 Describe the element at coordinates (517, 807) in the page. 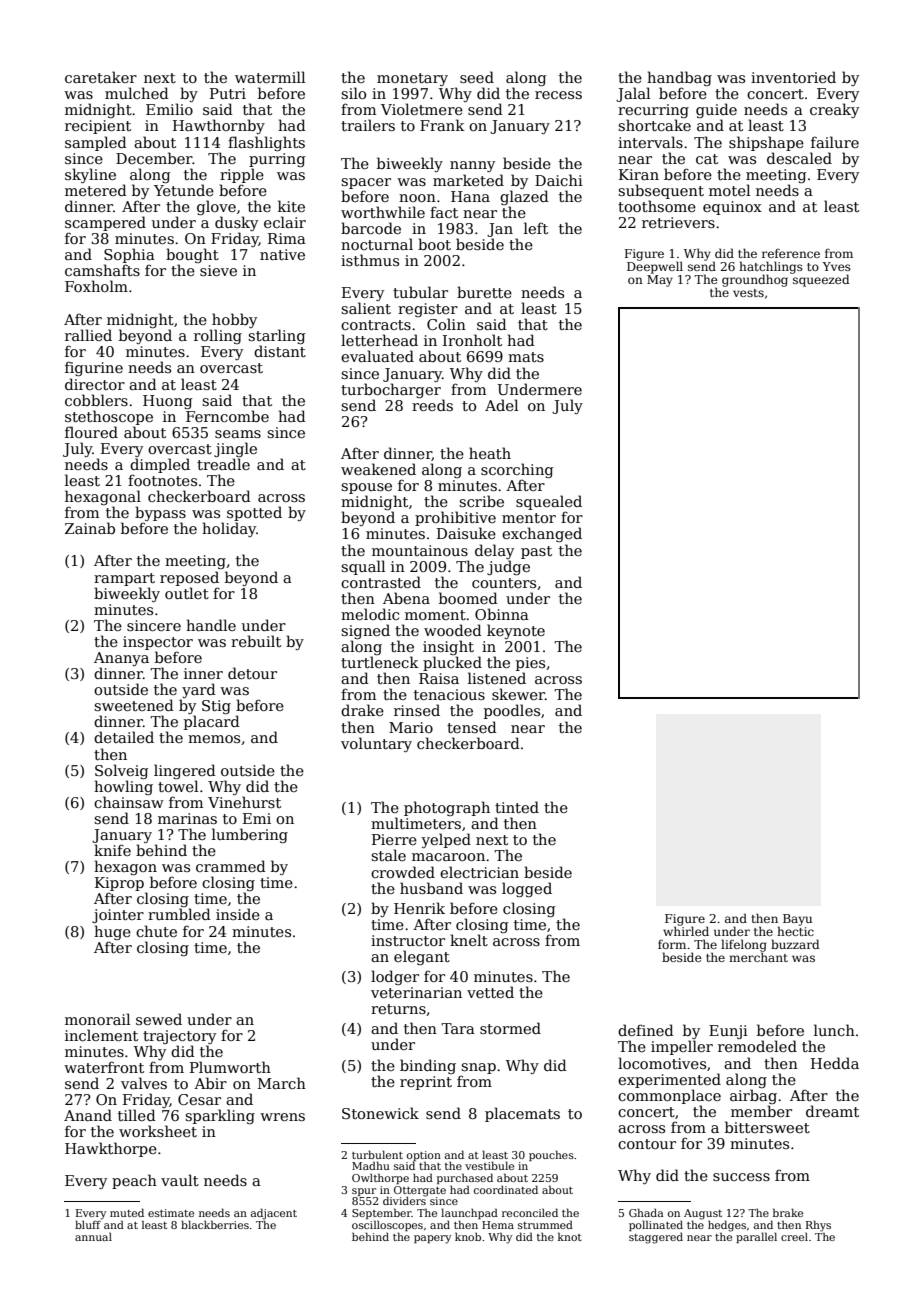

I see `tinted` at that location.
